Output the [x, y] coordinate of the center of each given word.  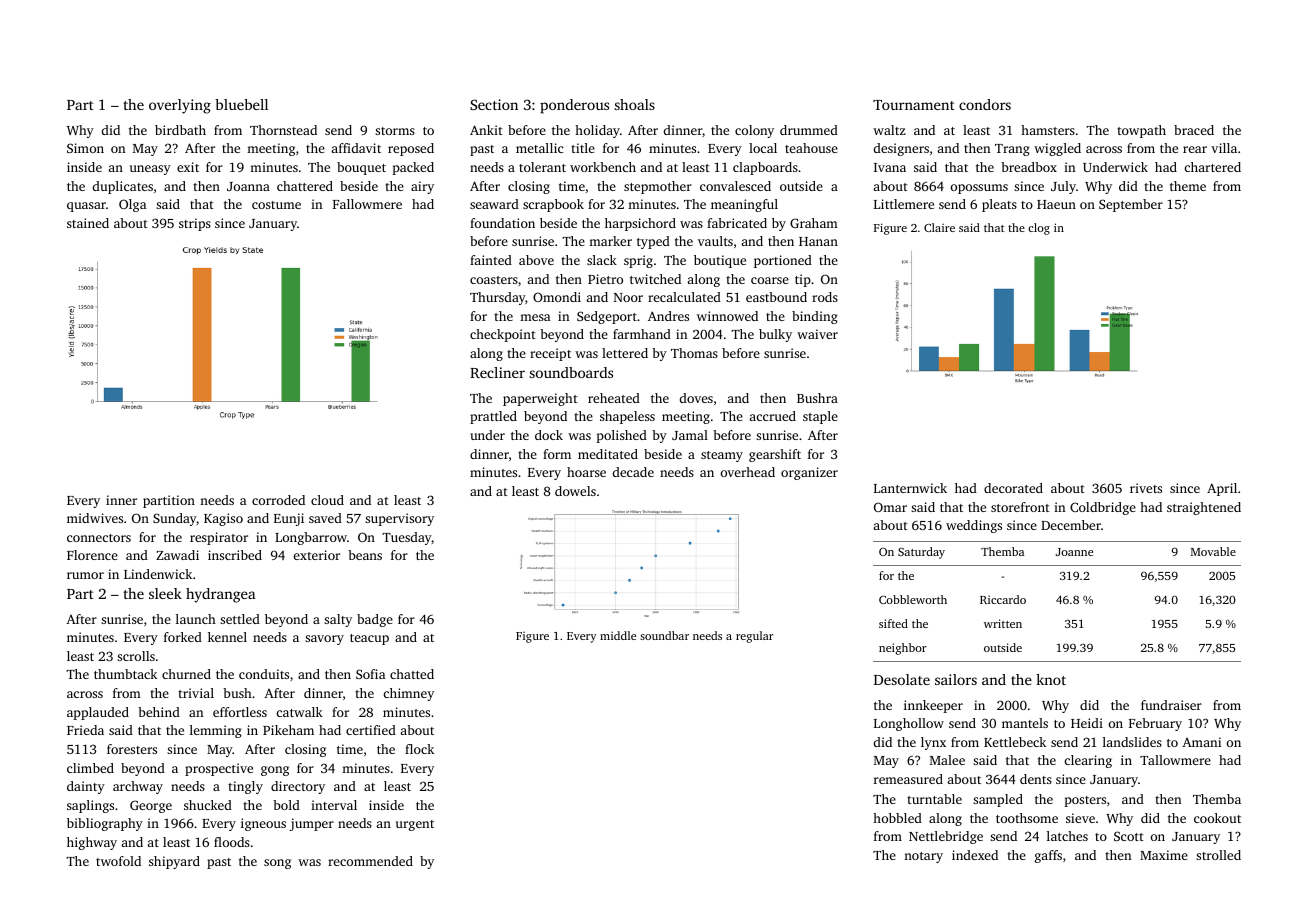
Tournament [914, 105]
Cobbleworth [913, 599]
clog [1039, 229]
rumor [85, 575]
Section [494, 104]
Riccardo [1003, 599]
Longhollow [909, 724]
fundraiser [1171, 705]
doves [696, 398]
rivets [1146, 488]
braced [1194, 130]
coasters [494, 280]
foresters [132, 749]
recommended [370, 861]
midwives [95, 518]
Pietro [605, 279]
